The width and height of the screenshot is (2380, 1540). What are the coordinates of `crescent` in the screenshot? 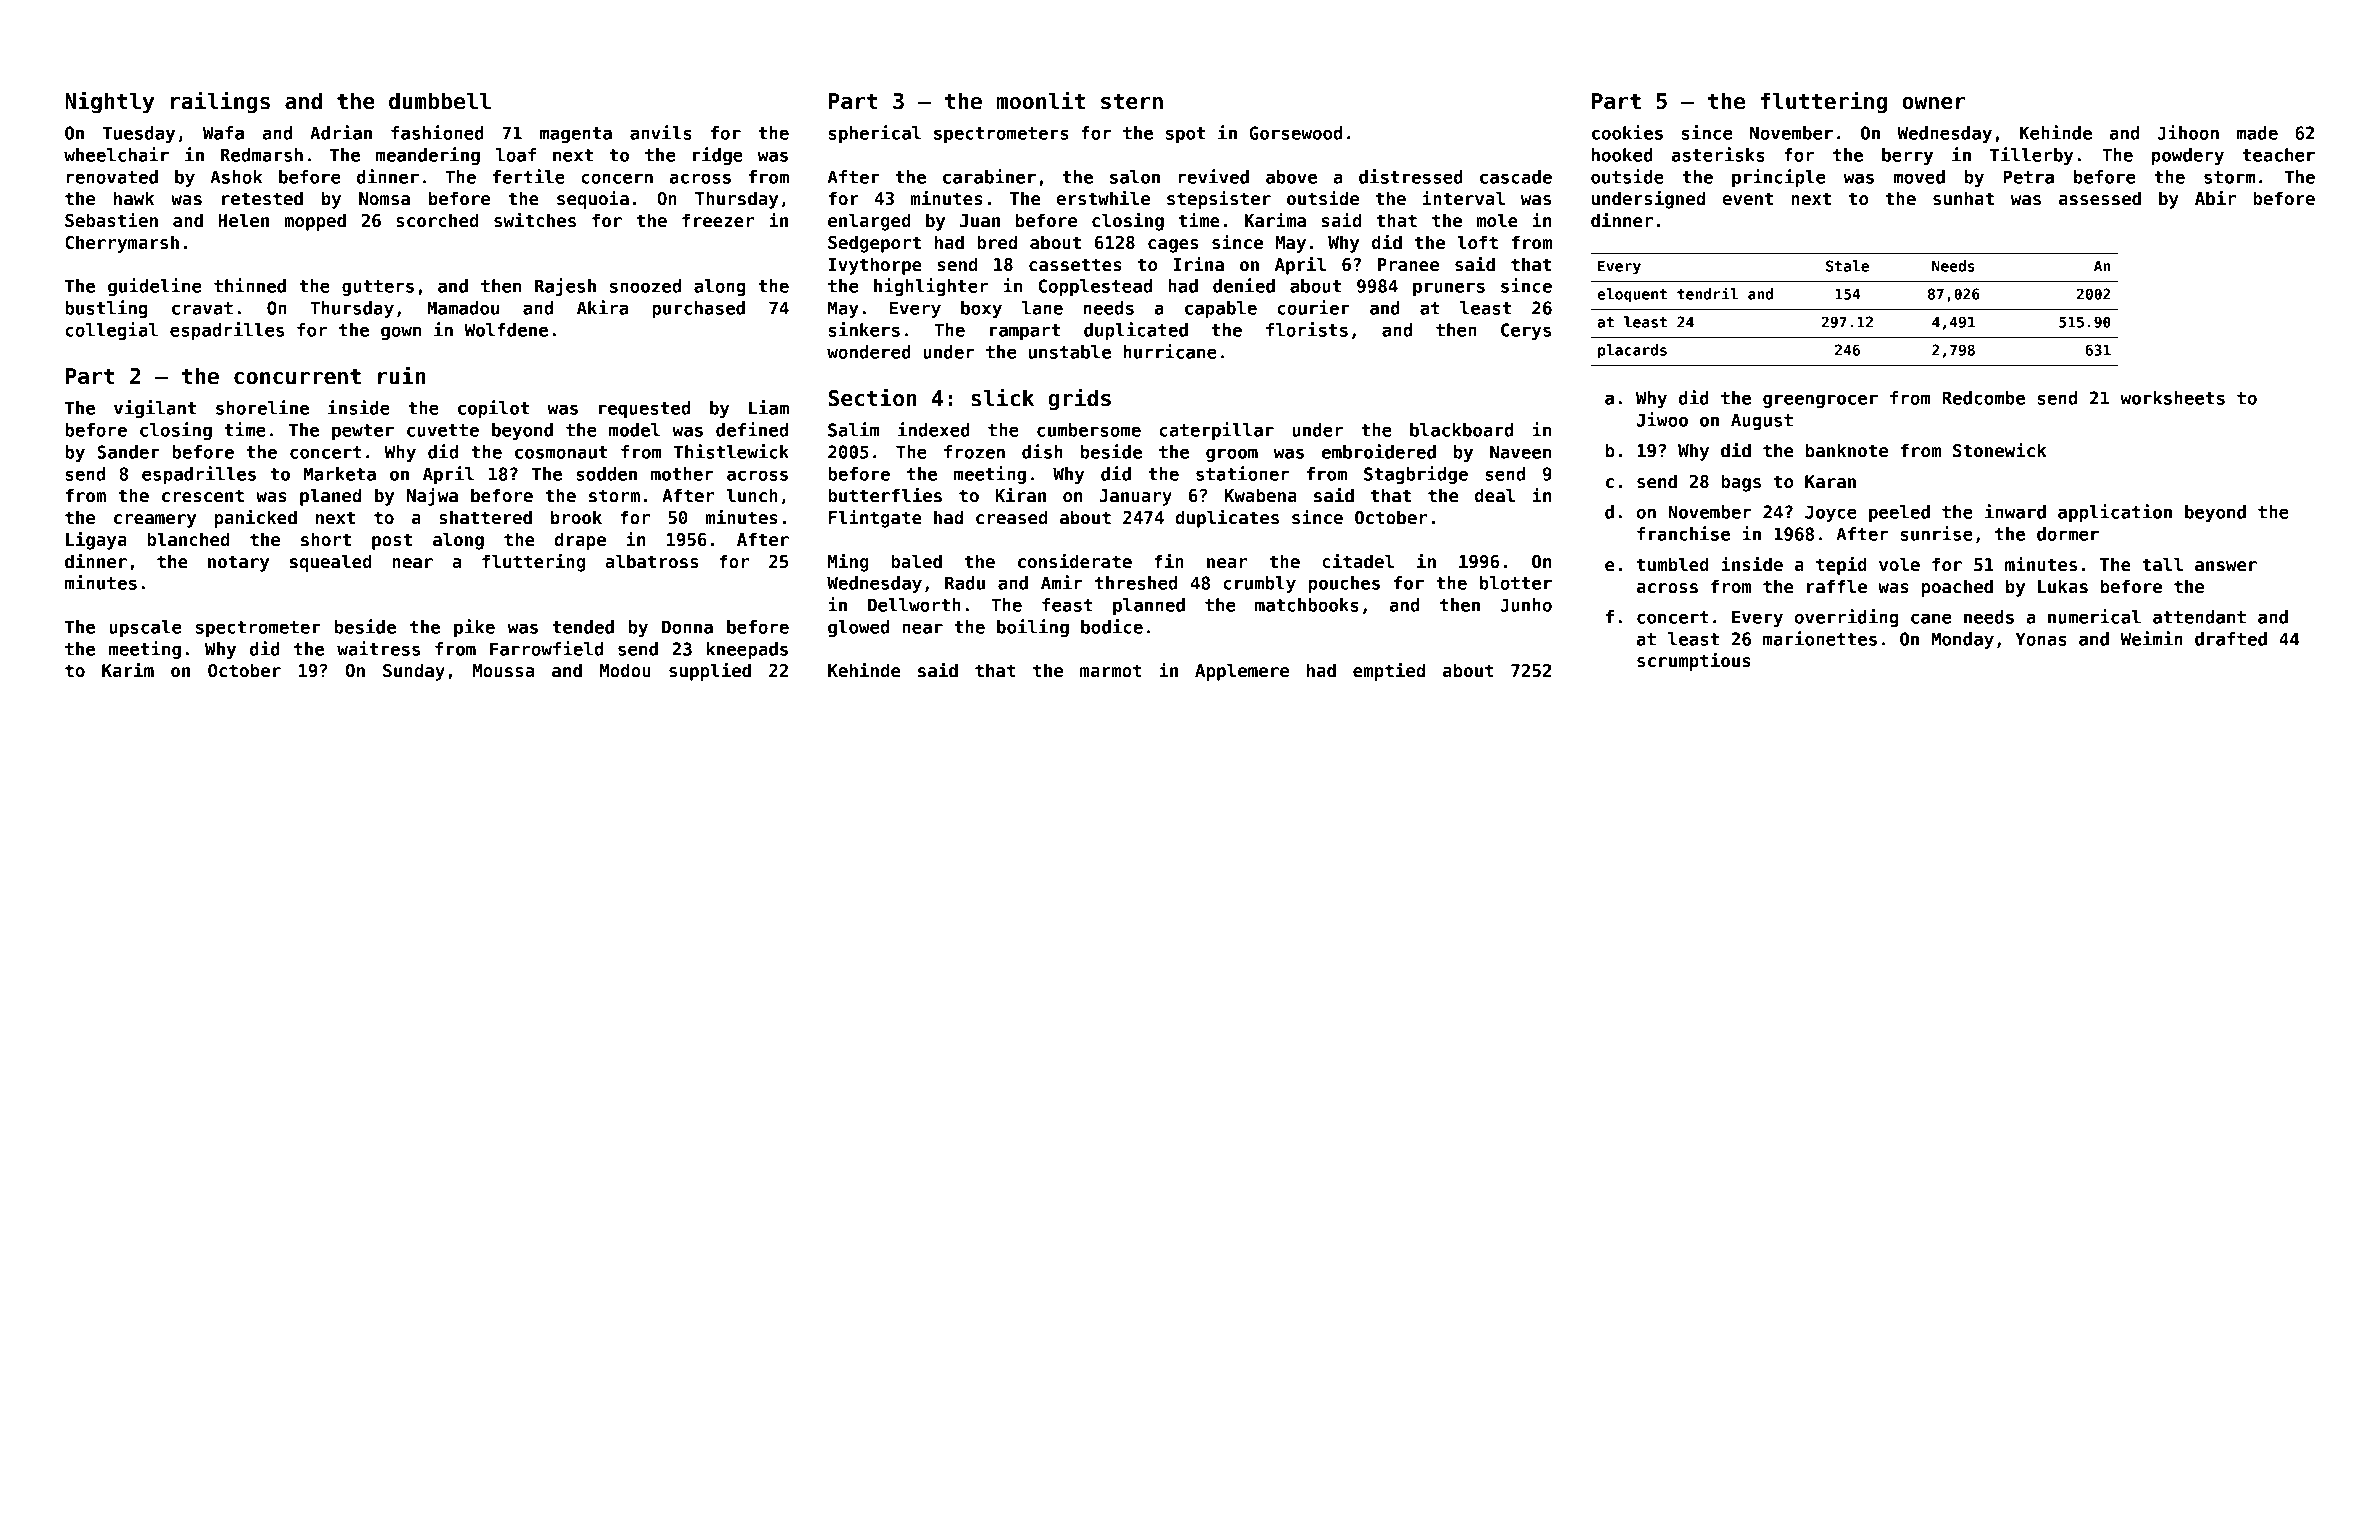 It's located at (203, 496).
